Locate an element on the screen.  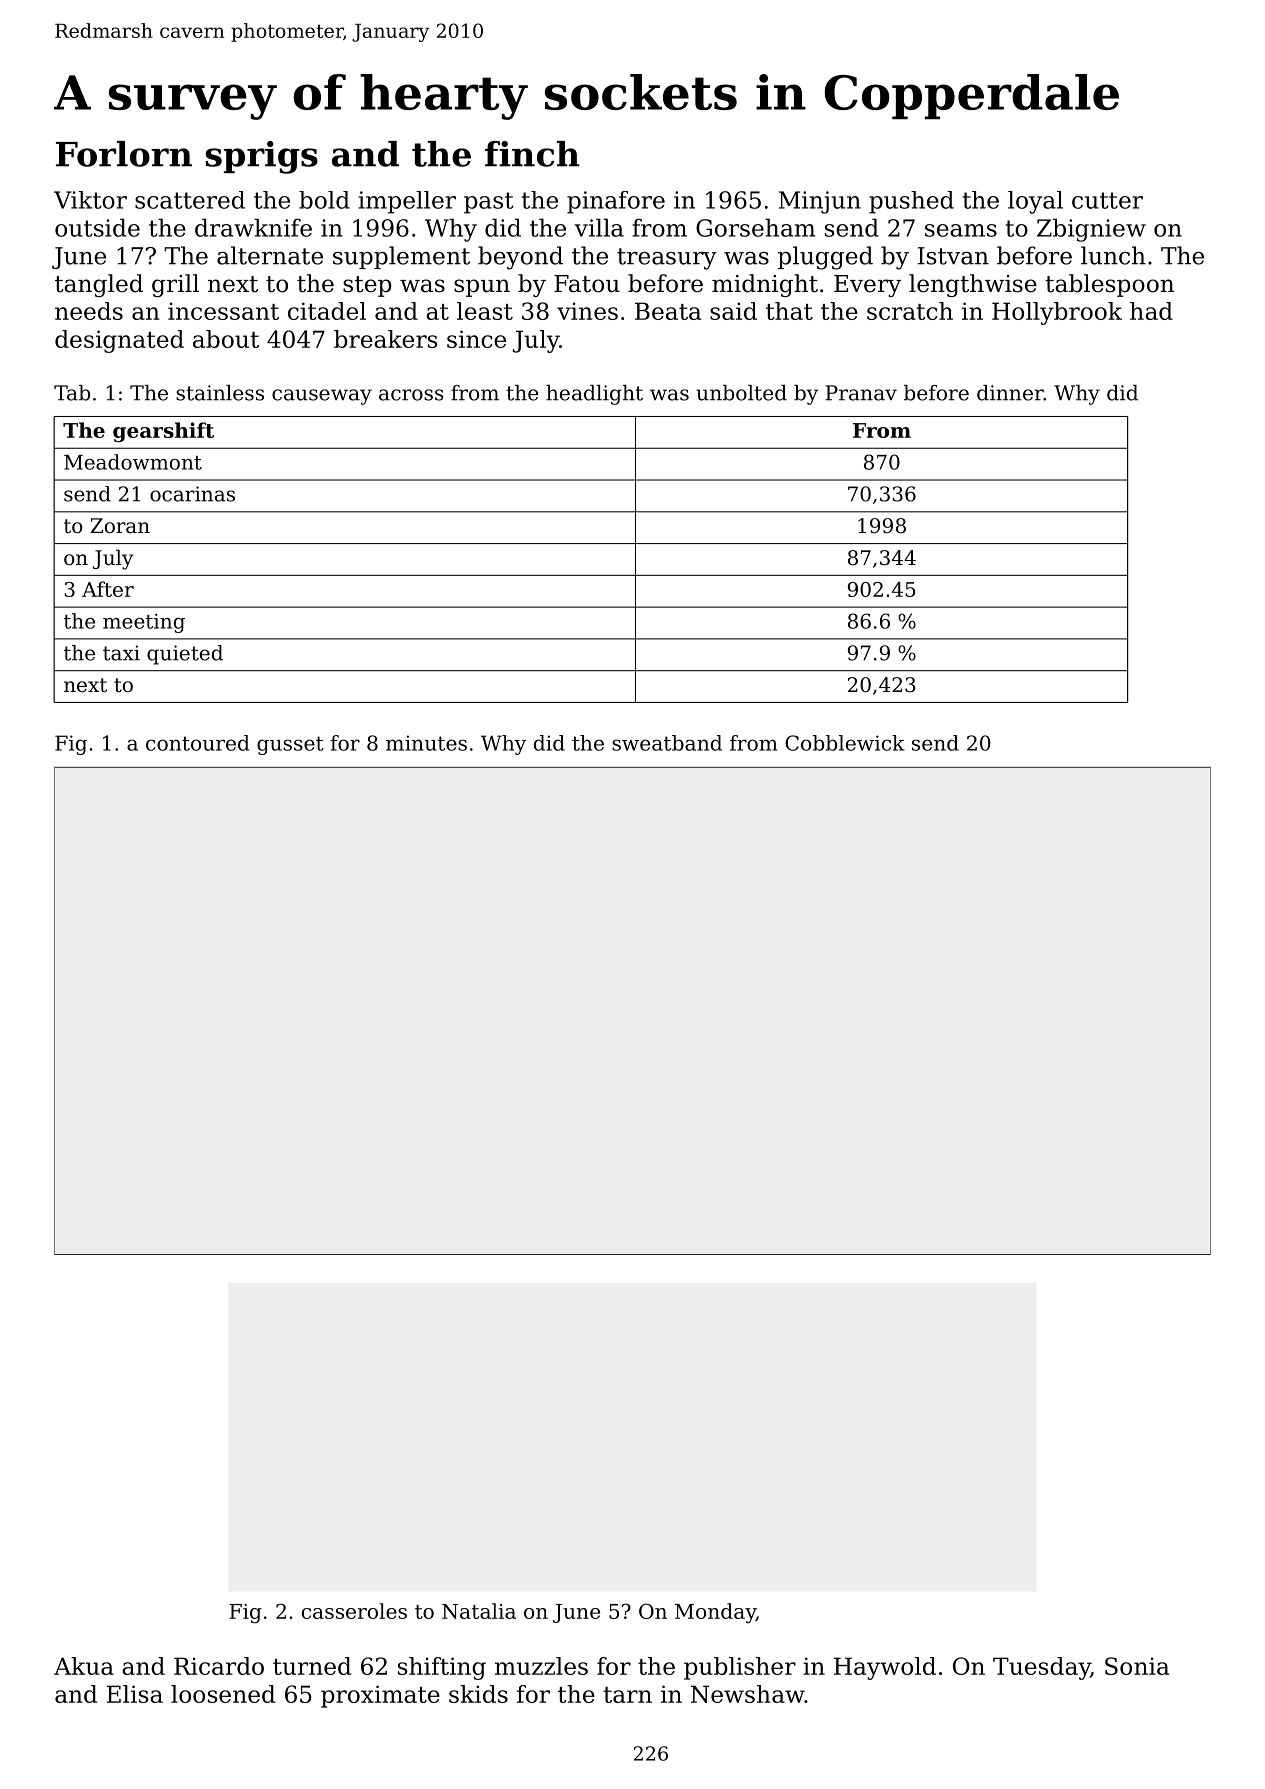
dinner is located at coordinates (1010, 393).
